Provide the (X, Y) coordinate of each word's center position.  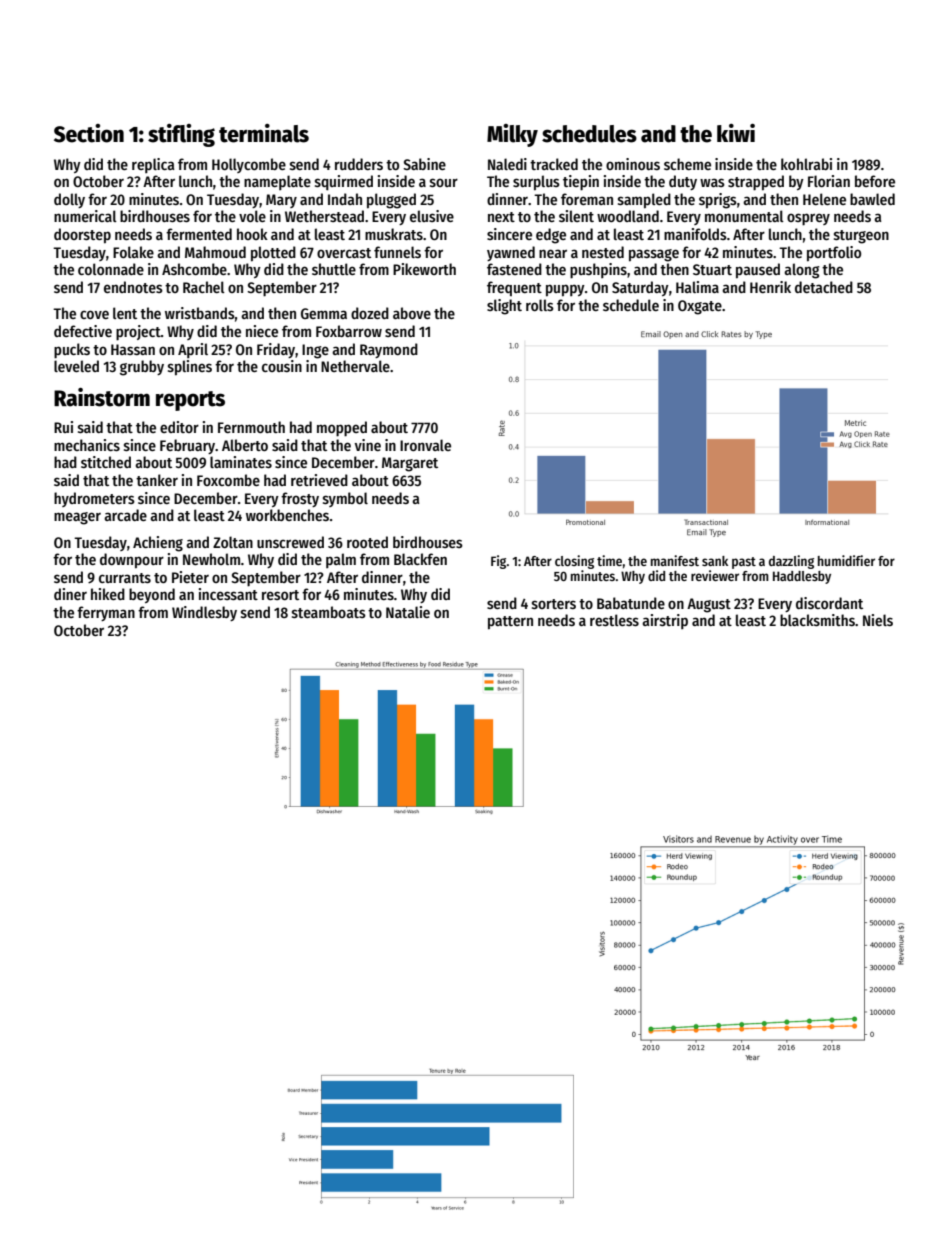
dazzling (791, 562)
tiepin (581, 183)
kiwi (736, 133)
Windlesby (204, 613)
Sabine (424, 164)
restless (614, 620)
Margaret (410, 464)
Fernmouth (251, 427)
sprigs (718, 201)
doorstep (82, 236)
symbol (345, 499)
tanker (157, 480)
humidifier (846, 560)
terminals (264, 133)
